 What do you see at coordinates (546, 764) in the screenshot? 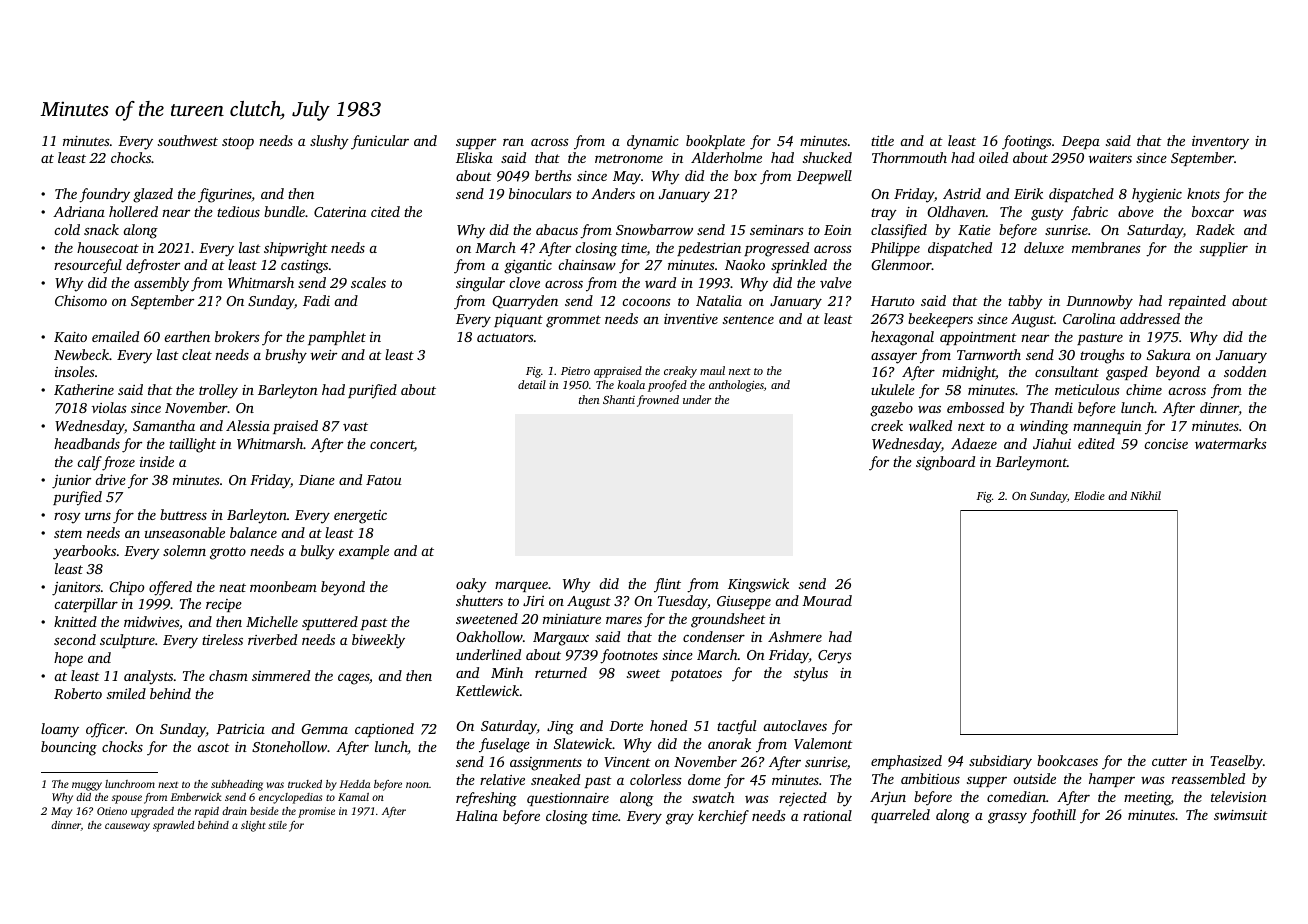
I see `assignments` at bounding box center [546, 764].
